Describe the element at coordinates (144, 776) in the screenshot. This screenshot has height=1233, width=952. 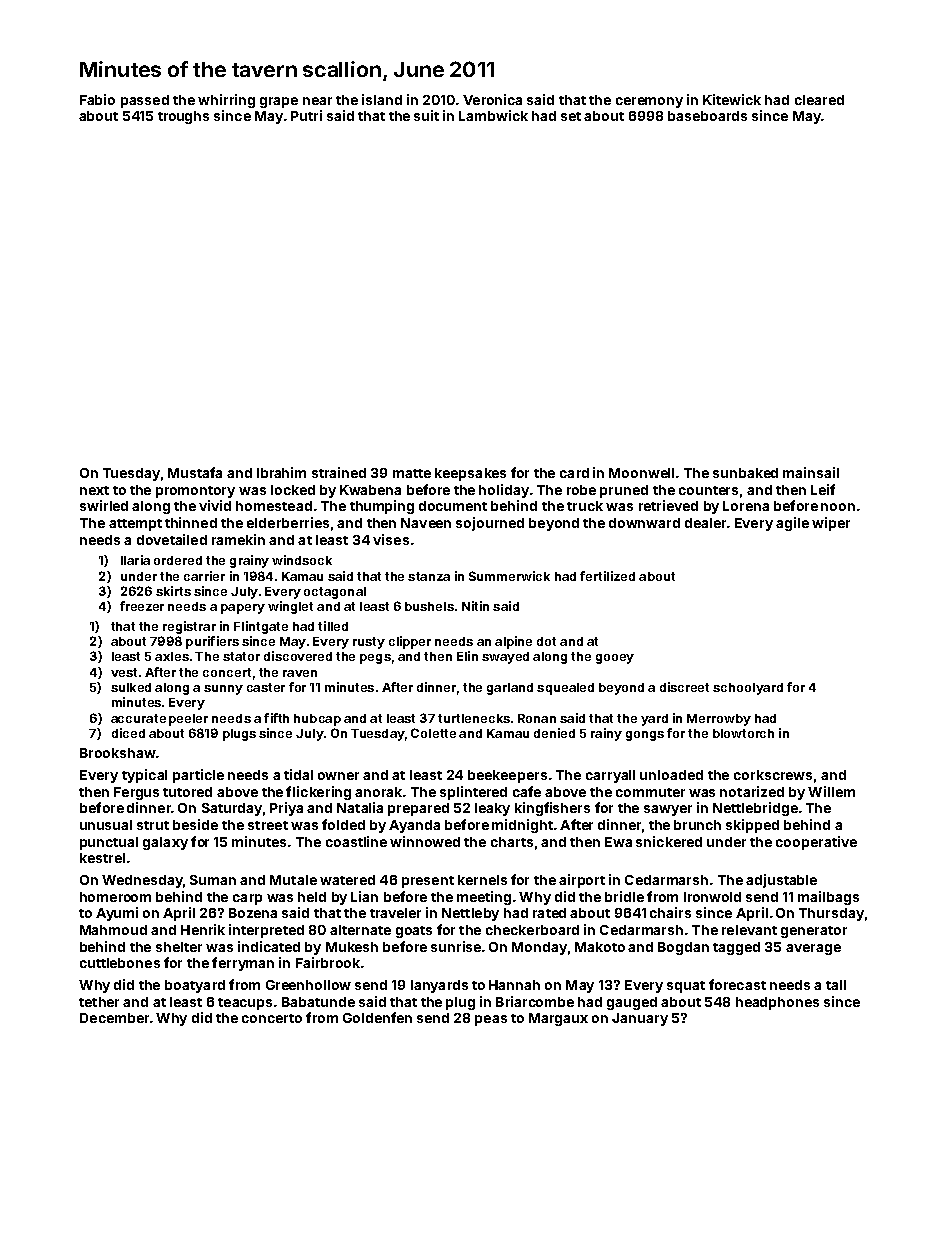
I see `typical` at that location.
